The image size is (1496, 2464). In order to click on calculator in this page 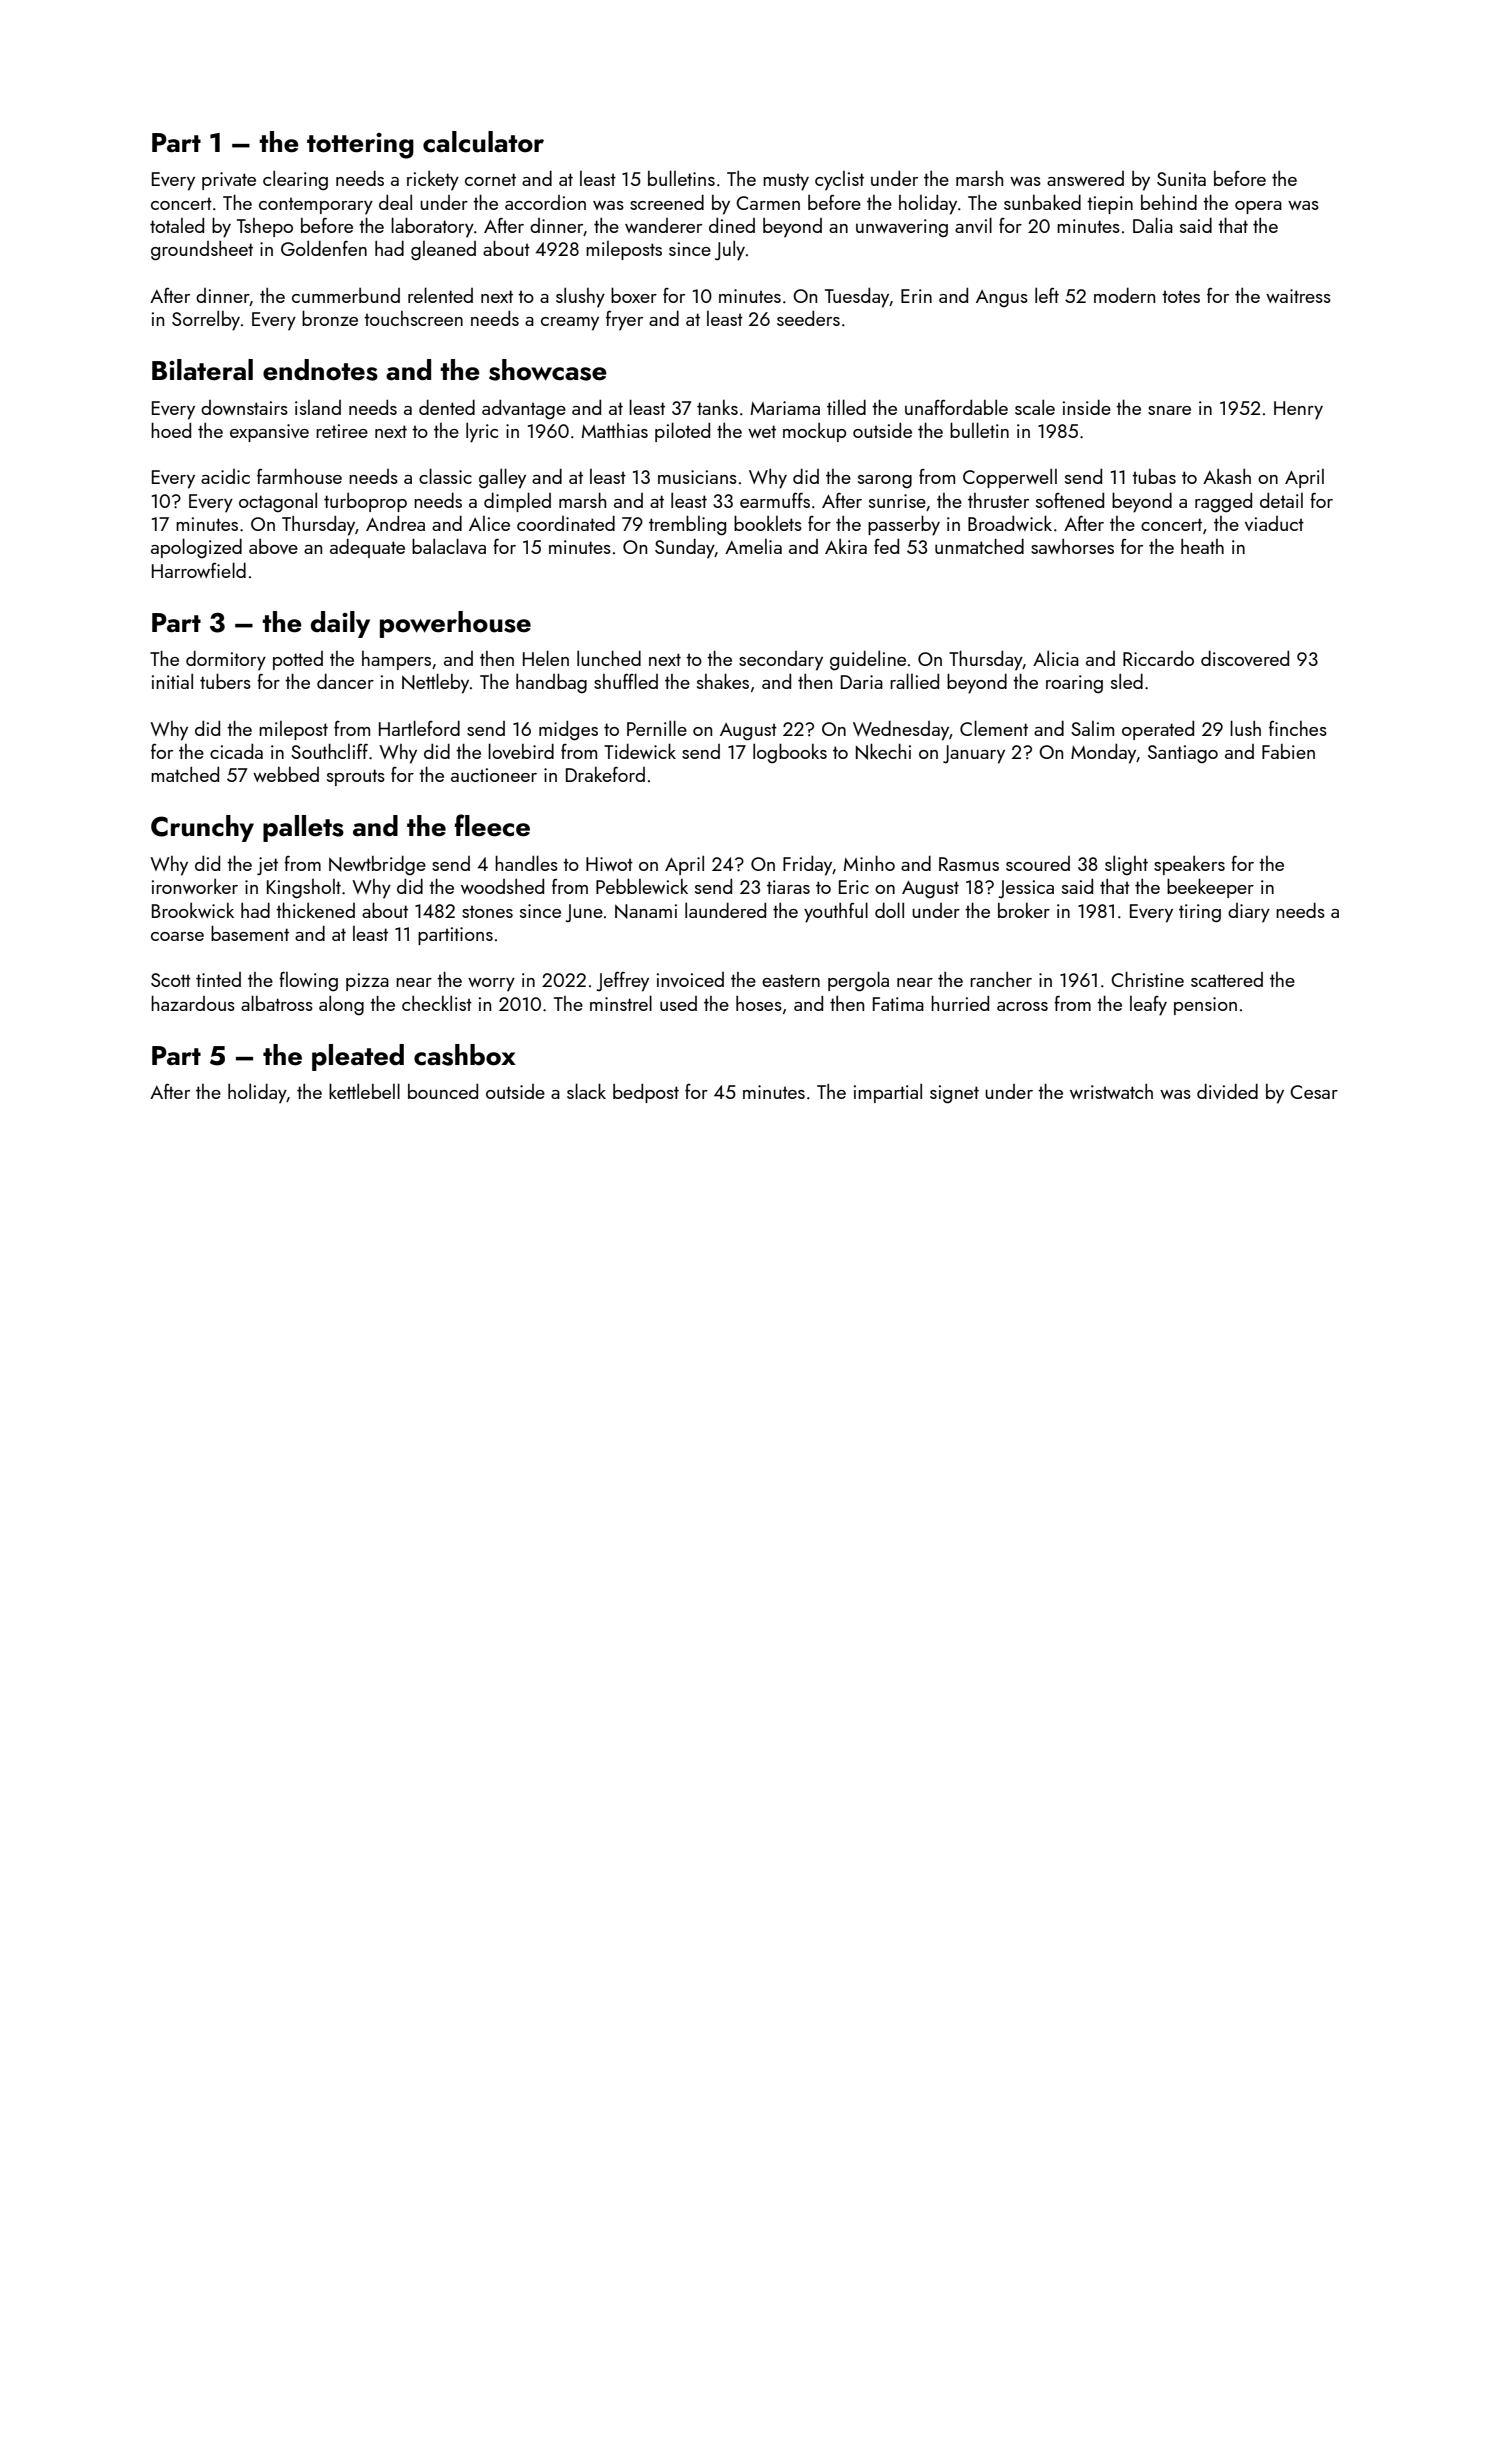, I will do `click(483, 142)`.
